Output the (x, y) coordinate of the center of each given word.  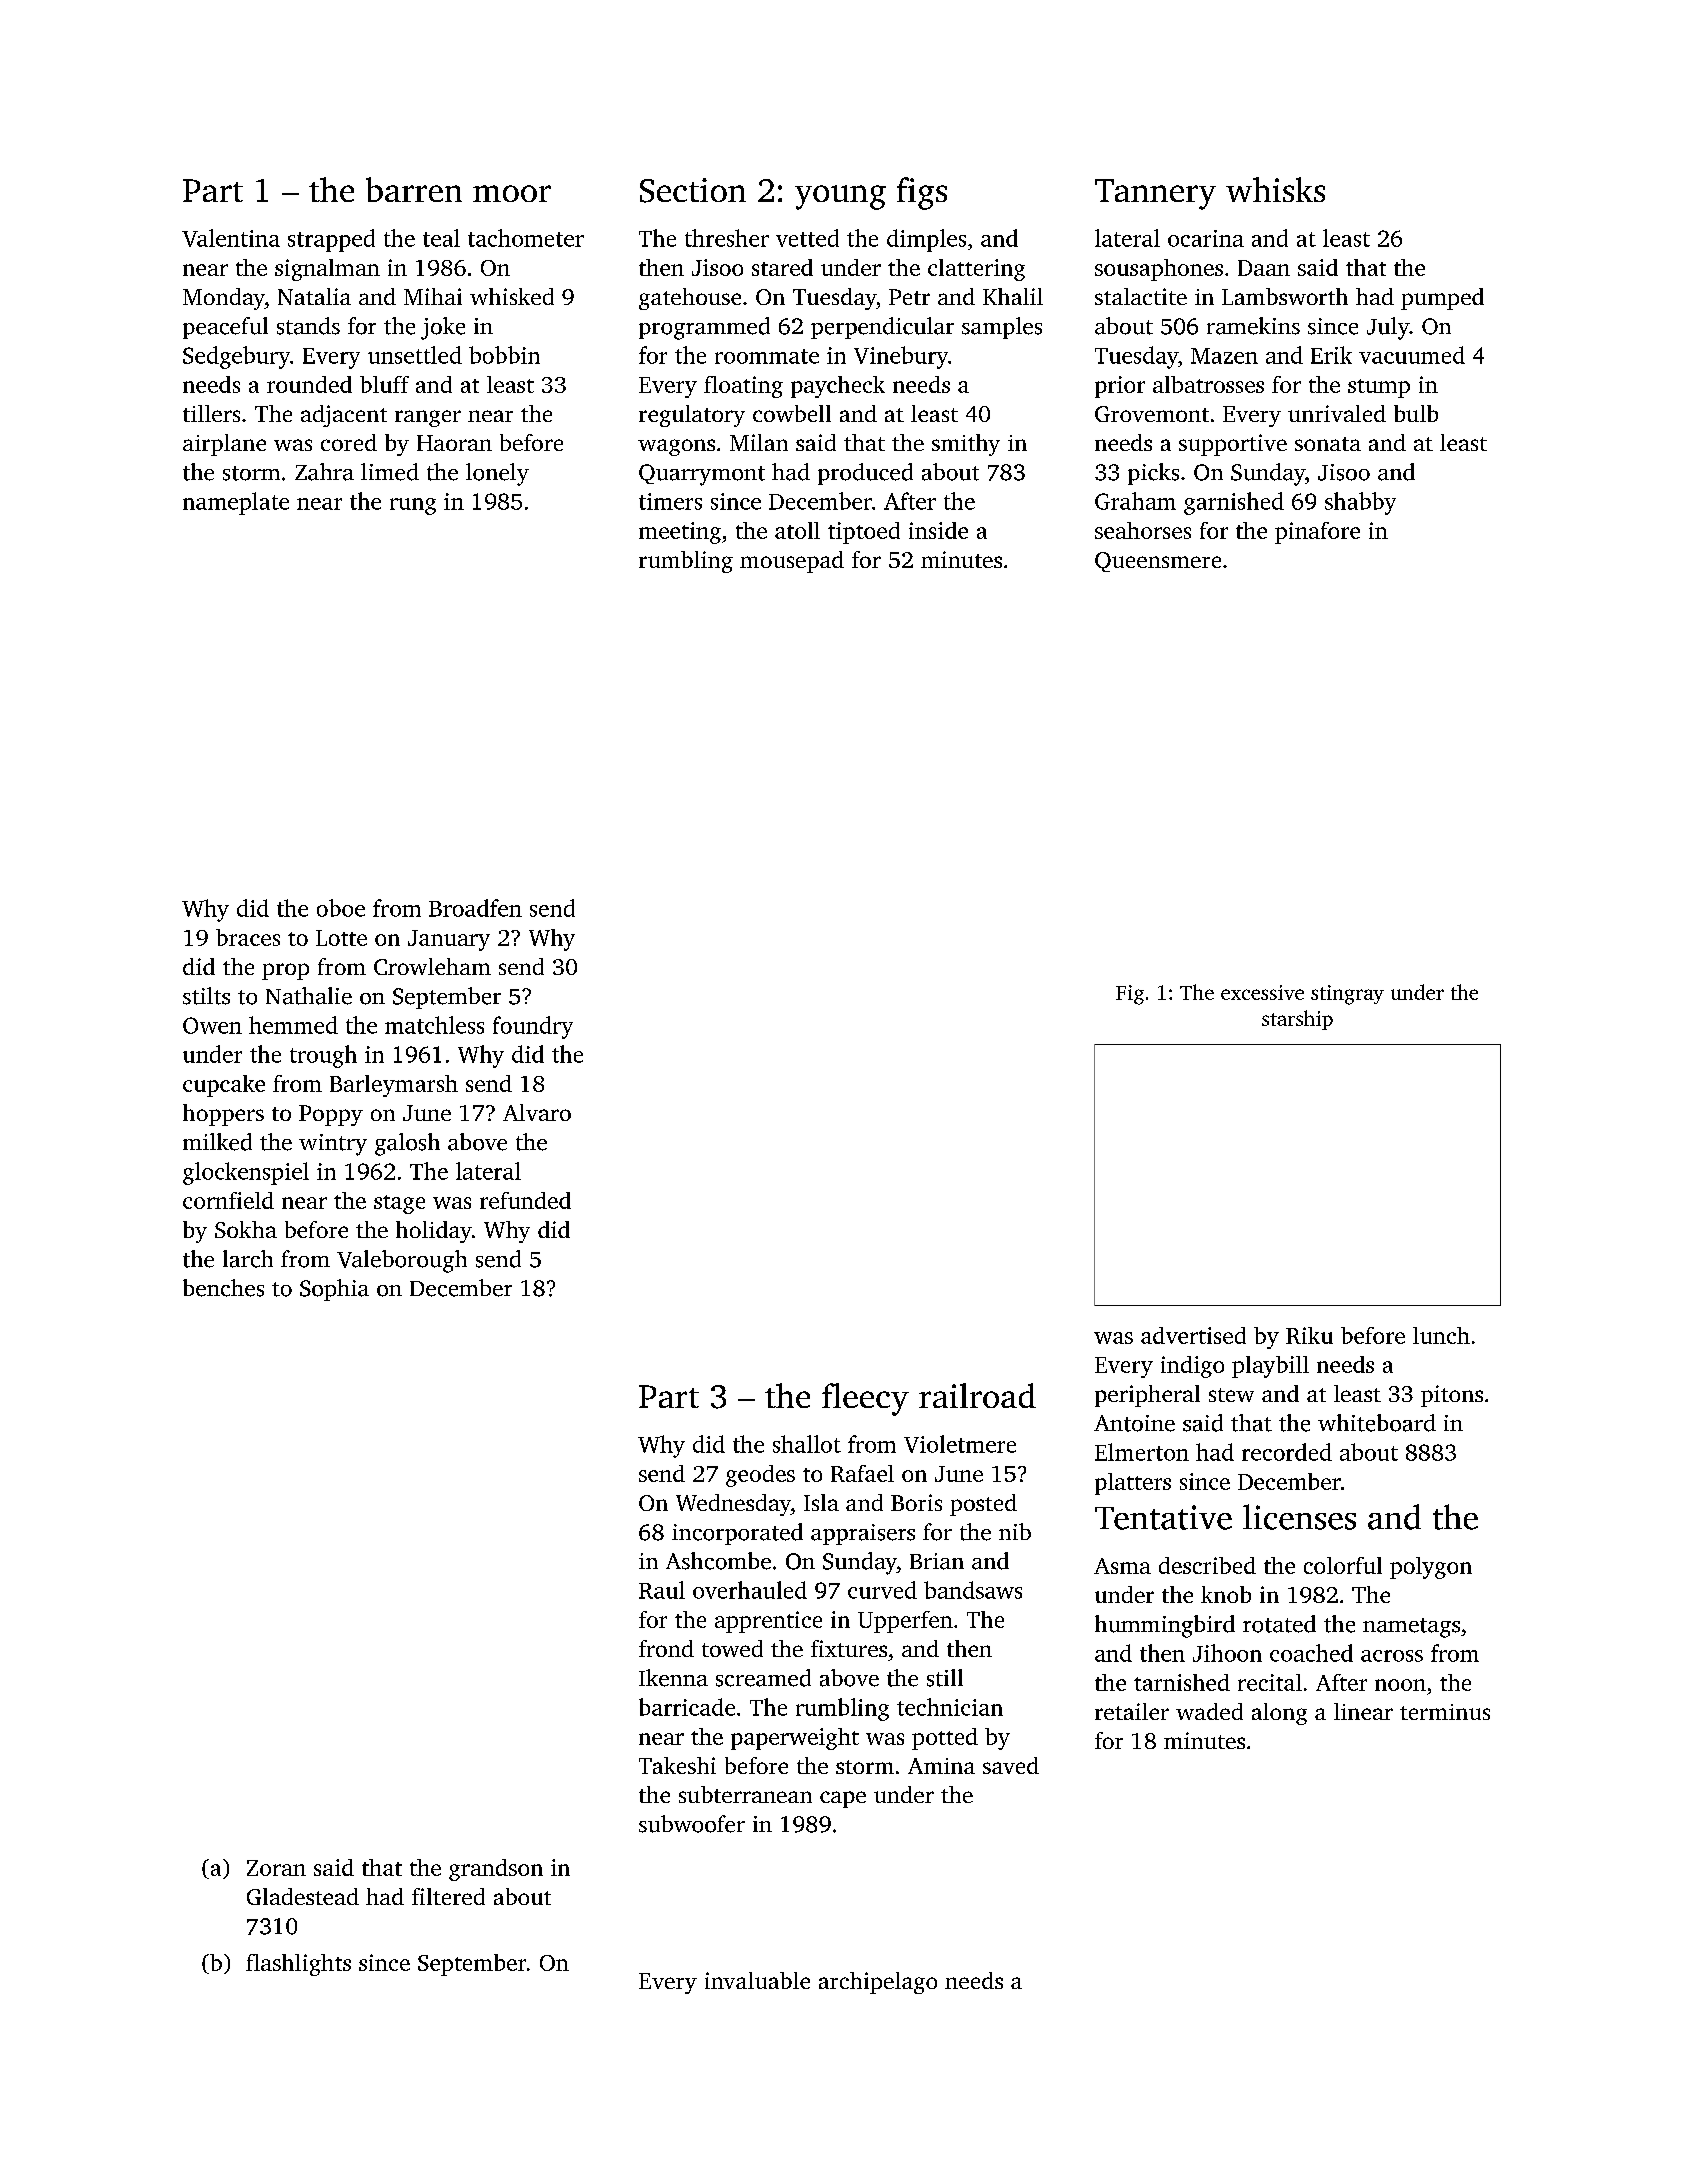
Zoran (276, 1868)
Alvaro (537, 1112)
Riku (1309, 1335)
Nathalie (309, 996)
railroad (977, 1395)
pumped (1442, 299)
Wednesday (733, 1505)
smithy (966, 445)
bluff (384, 384)
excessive (1262, 992)
